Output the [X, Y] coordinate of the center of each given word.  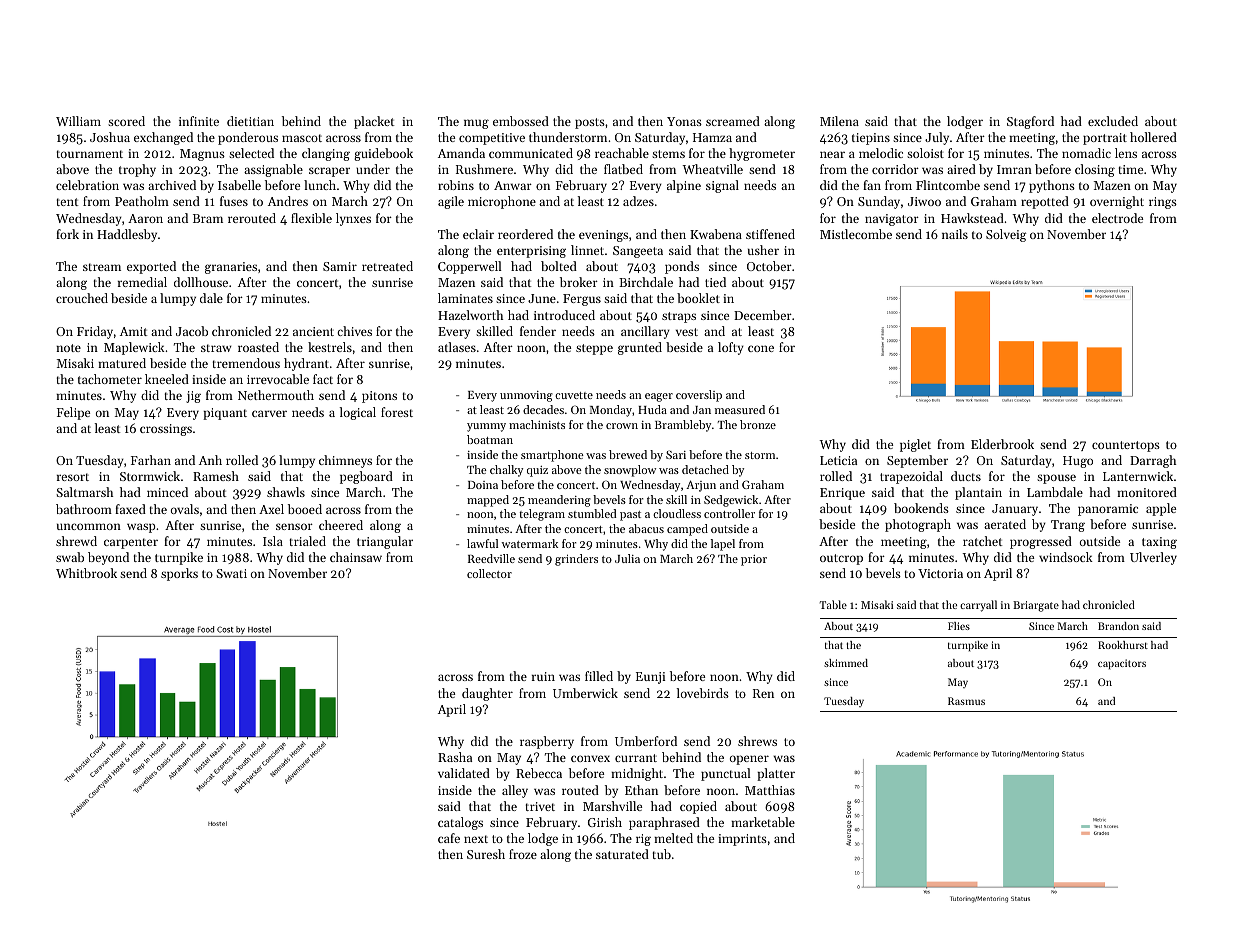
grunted [640, 348]
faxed [130, 509]
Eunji [650, 678]
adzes [638, 201]
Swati [231, 573]
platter [776, 774]
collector [489, 573]
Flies [959, 626]
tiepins [871, 139]
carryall [978, 606]
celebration [87, 185]
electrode [1117, 218]
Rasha [455, 757]
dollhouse [201, 282]
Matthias [770, 790]
